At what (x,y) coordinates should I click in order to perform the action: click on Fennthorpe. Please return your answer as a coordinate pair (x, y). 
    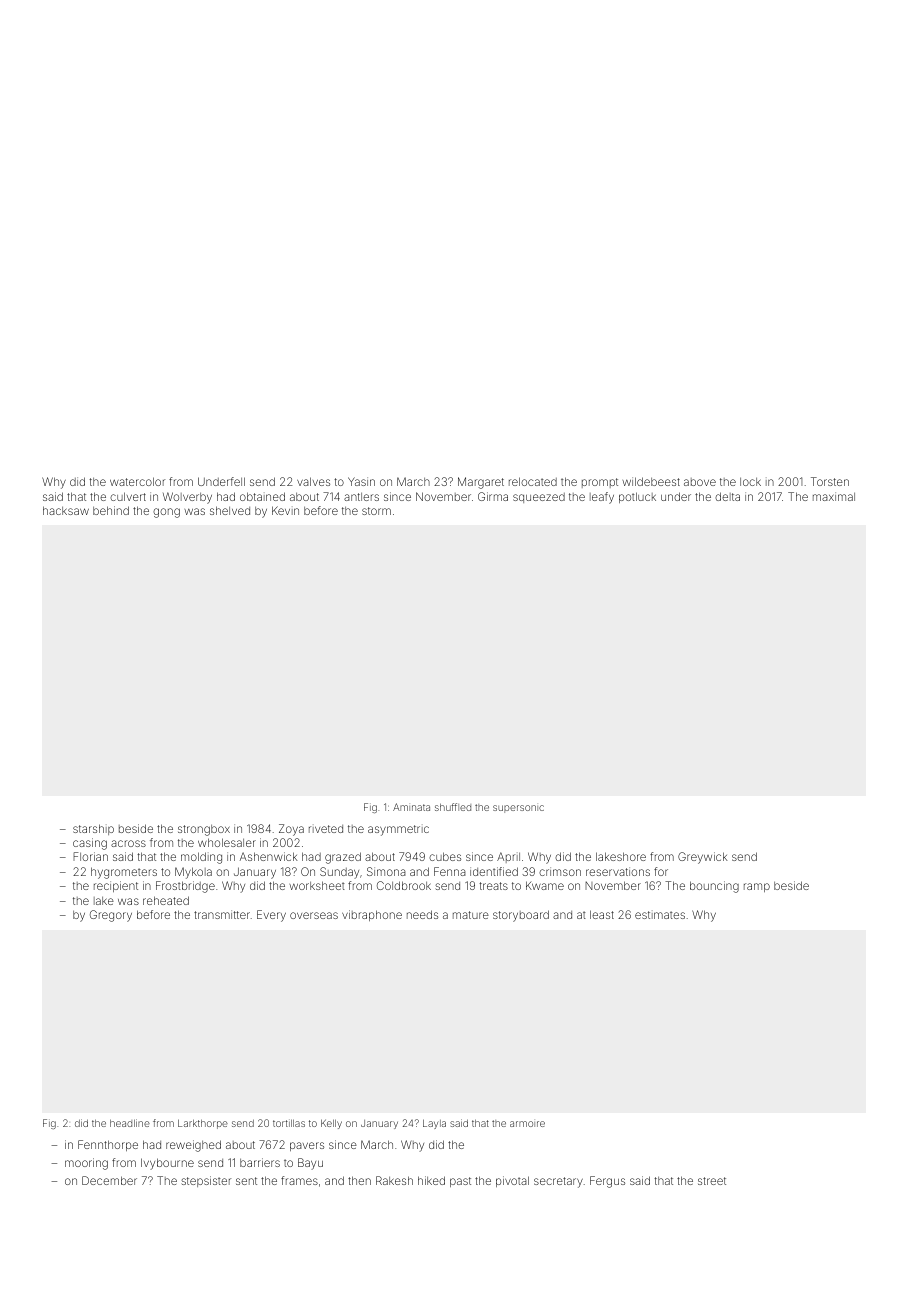
    Looking at the image, I should click on (108, 1145).
